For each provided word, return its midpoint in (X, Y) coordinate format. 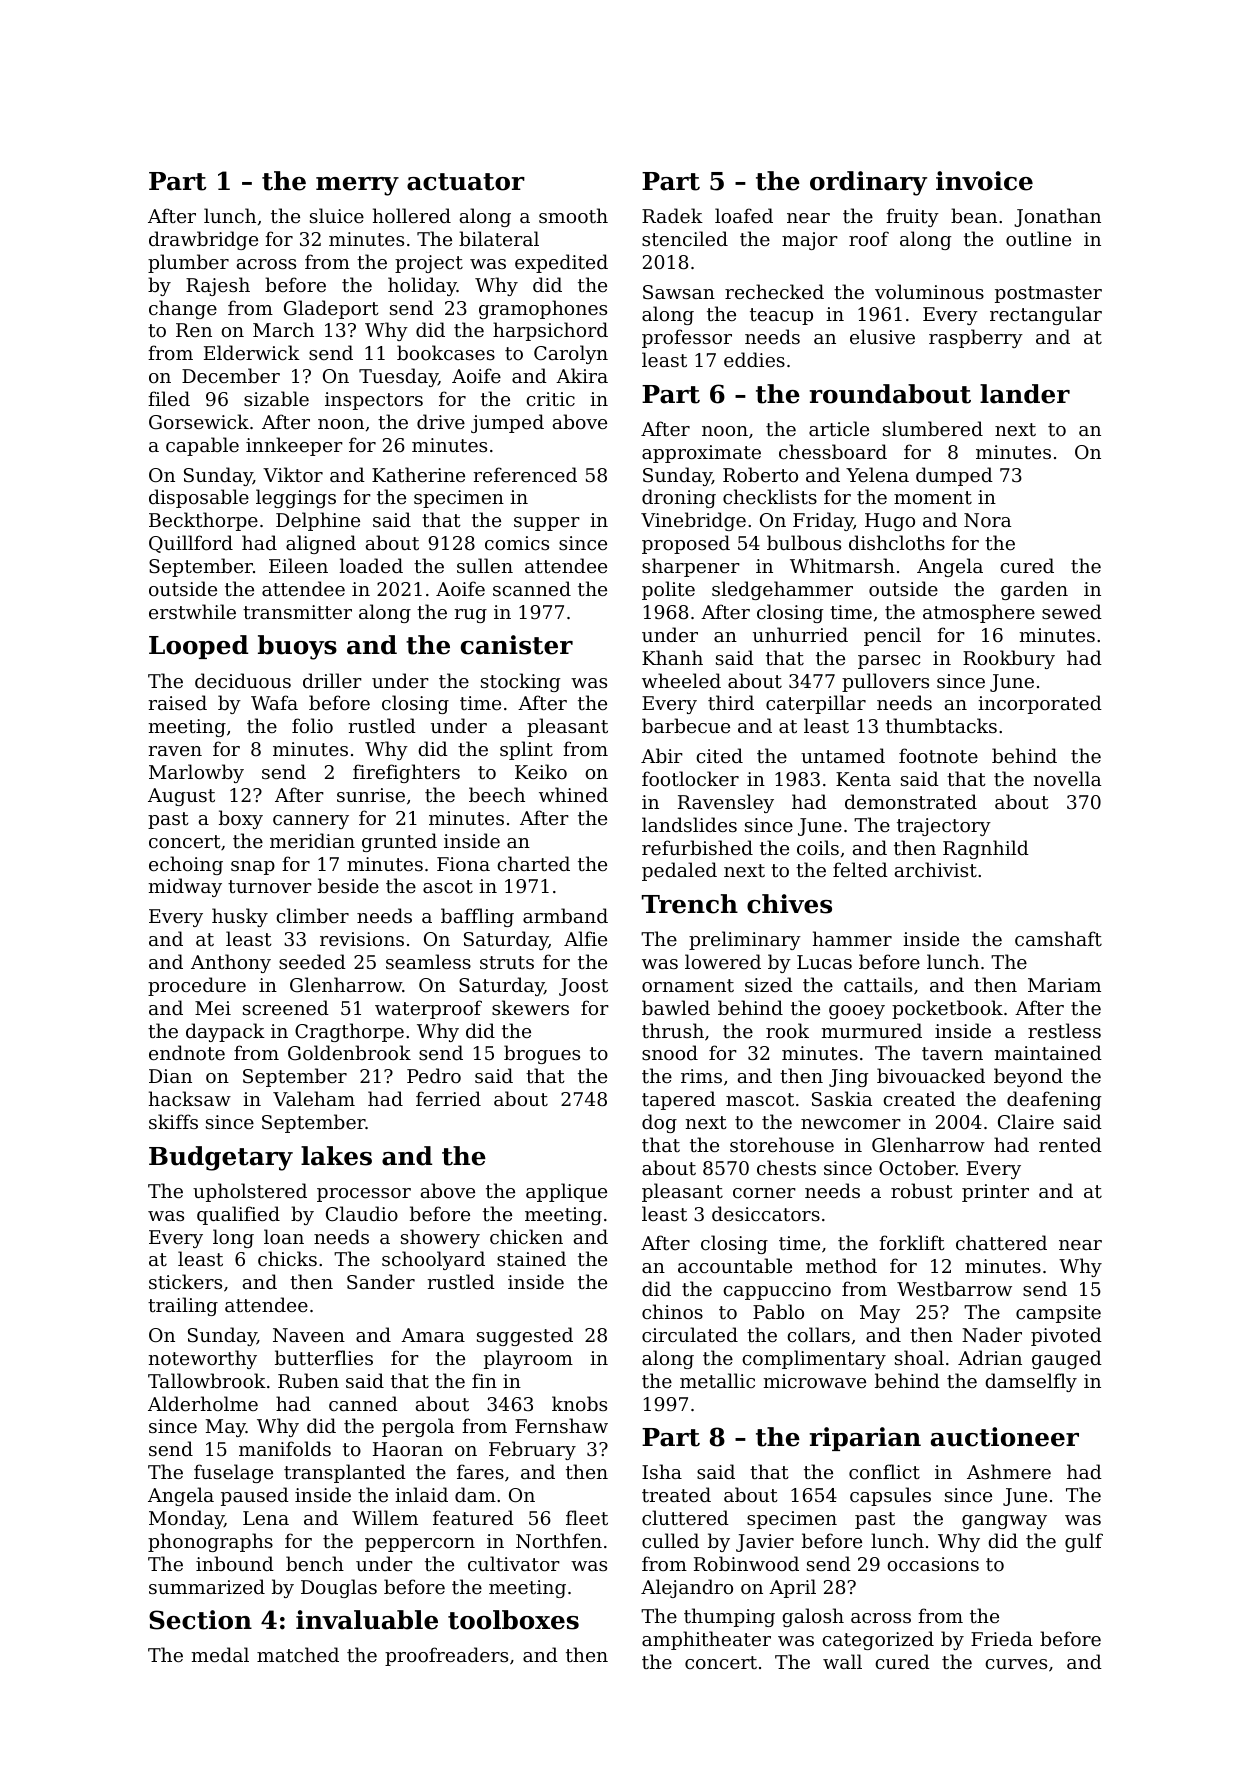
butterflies (324, 1357)
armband (565, 915)
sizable (276, 398)
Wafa (274, 702)
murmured (871, 1030)
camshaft (1058, 938)
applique (566, 1192)
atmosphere (979, 613)
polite (668, 590)
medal (220, 1654)
